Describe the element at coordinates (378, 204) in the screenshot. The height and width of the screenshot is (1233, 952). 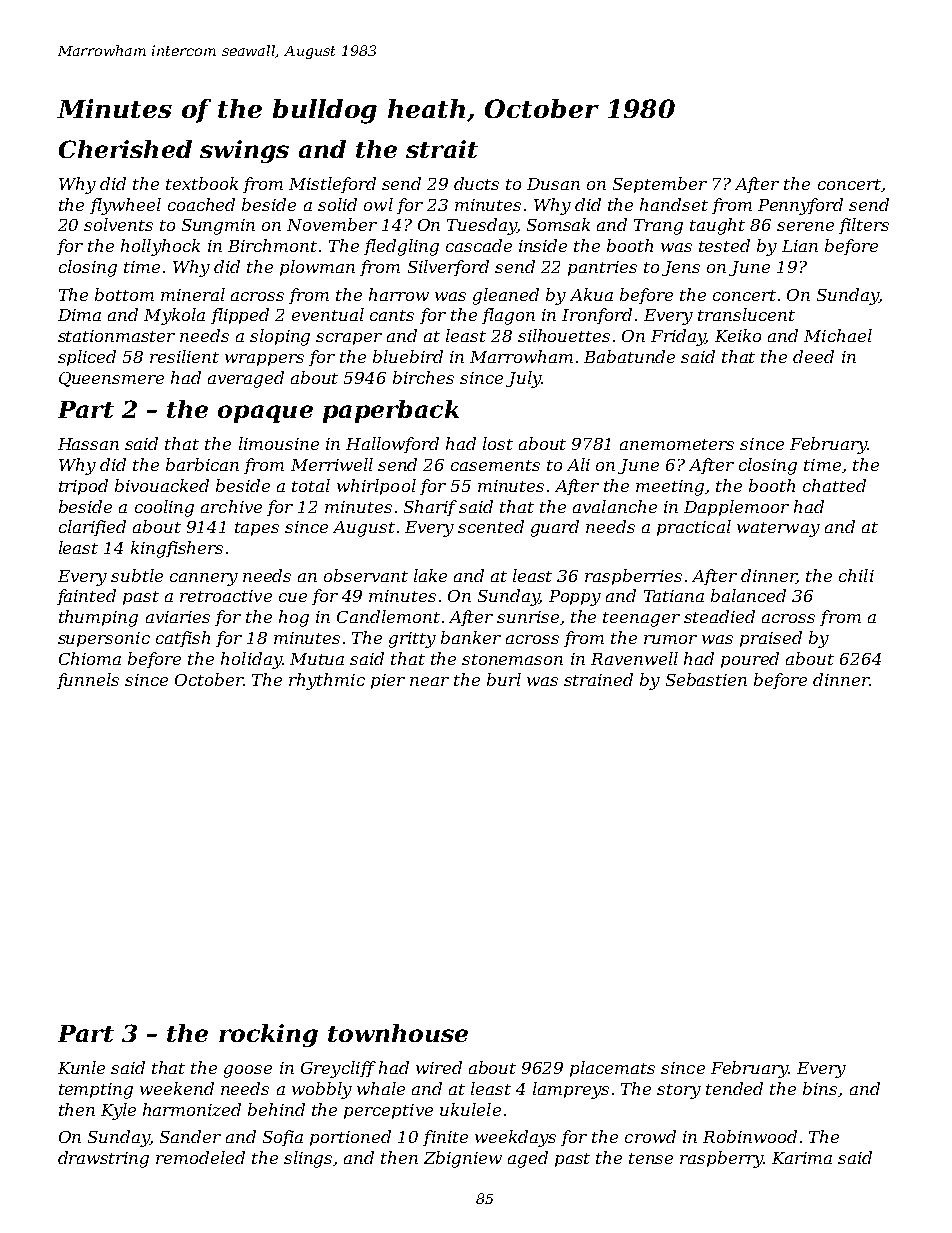
I see `owl` at that location.
